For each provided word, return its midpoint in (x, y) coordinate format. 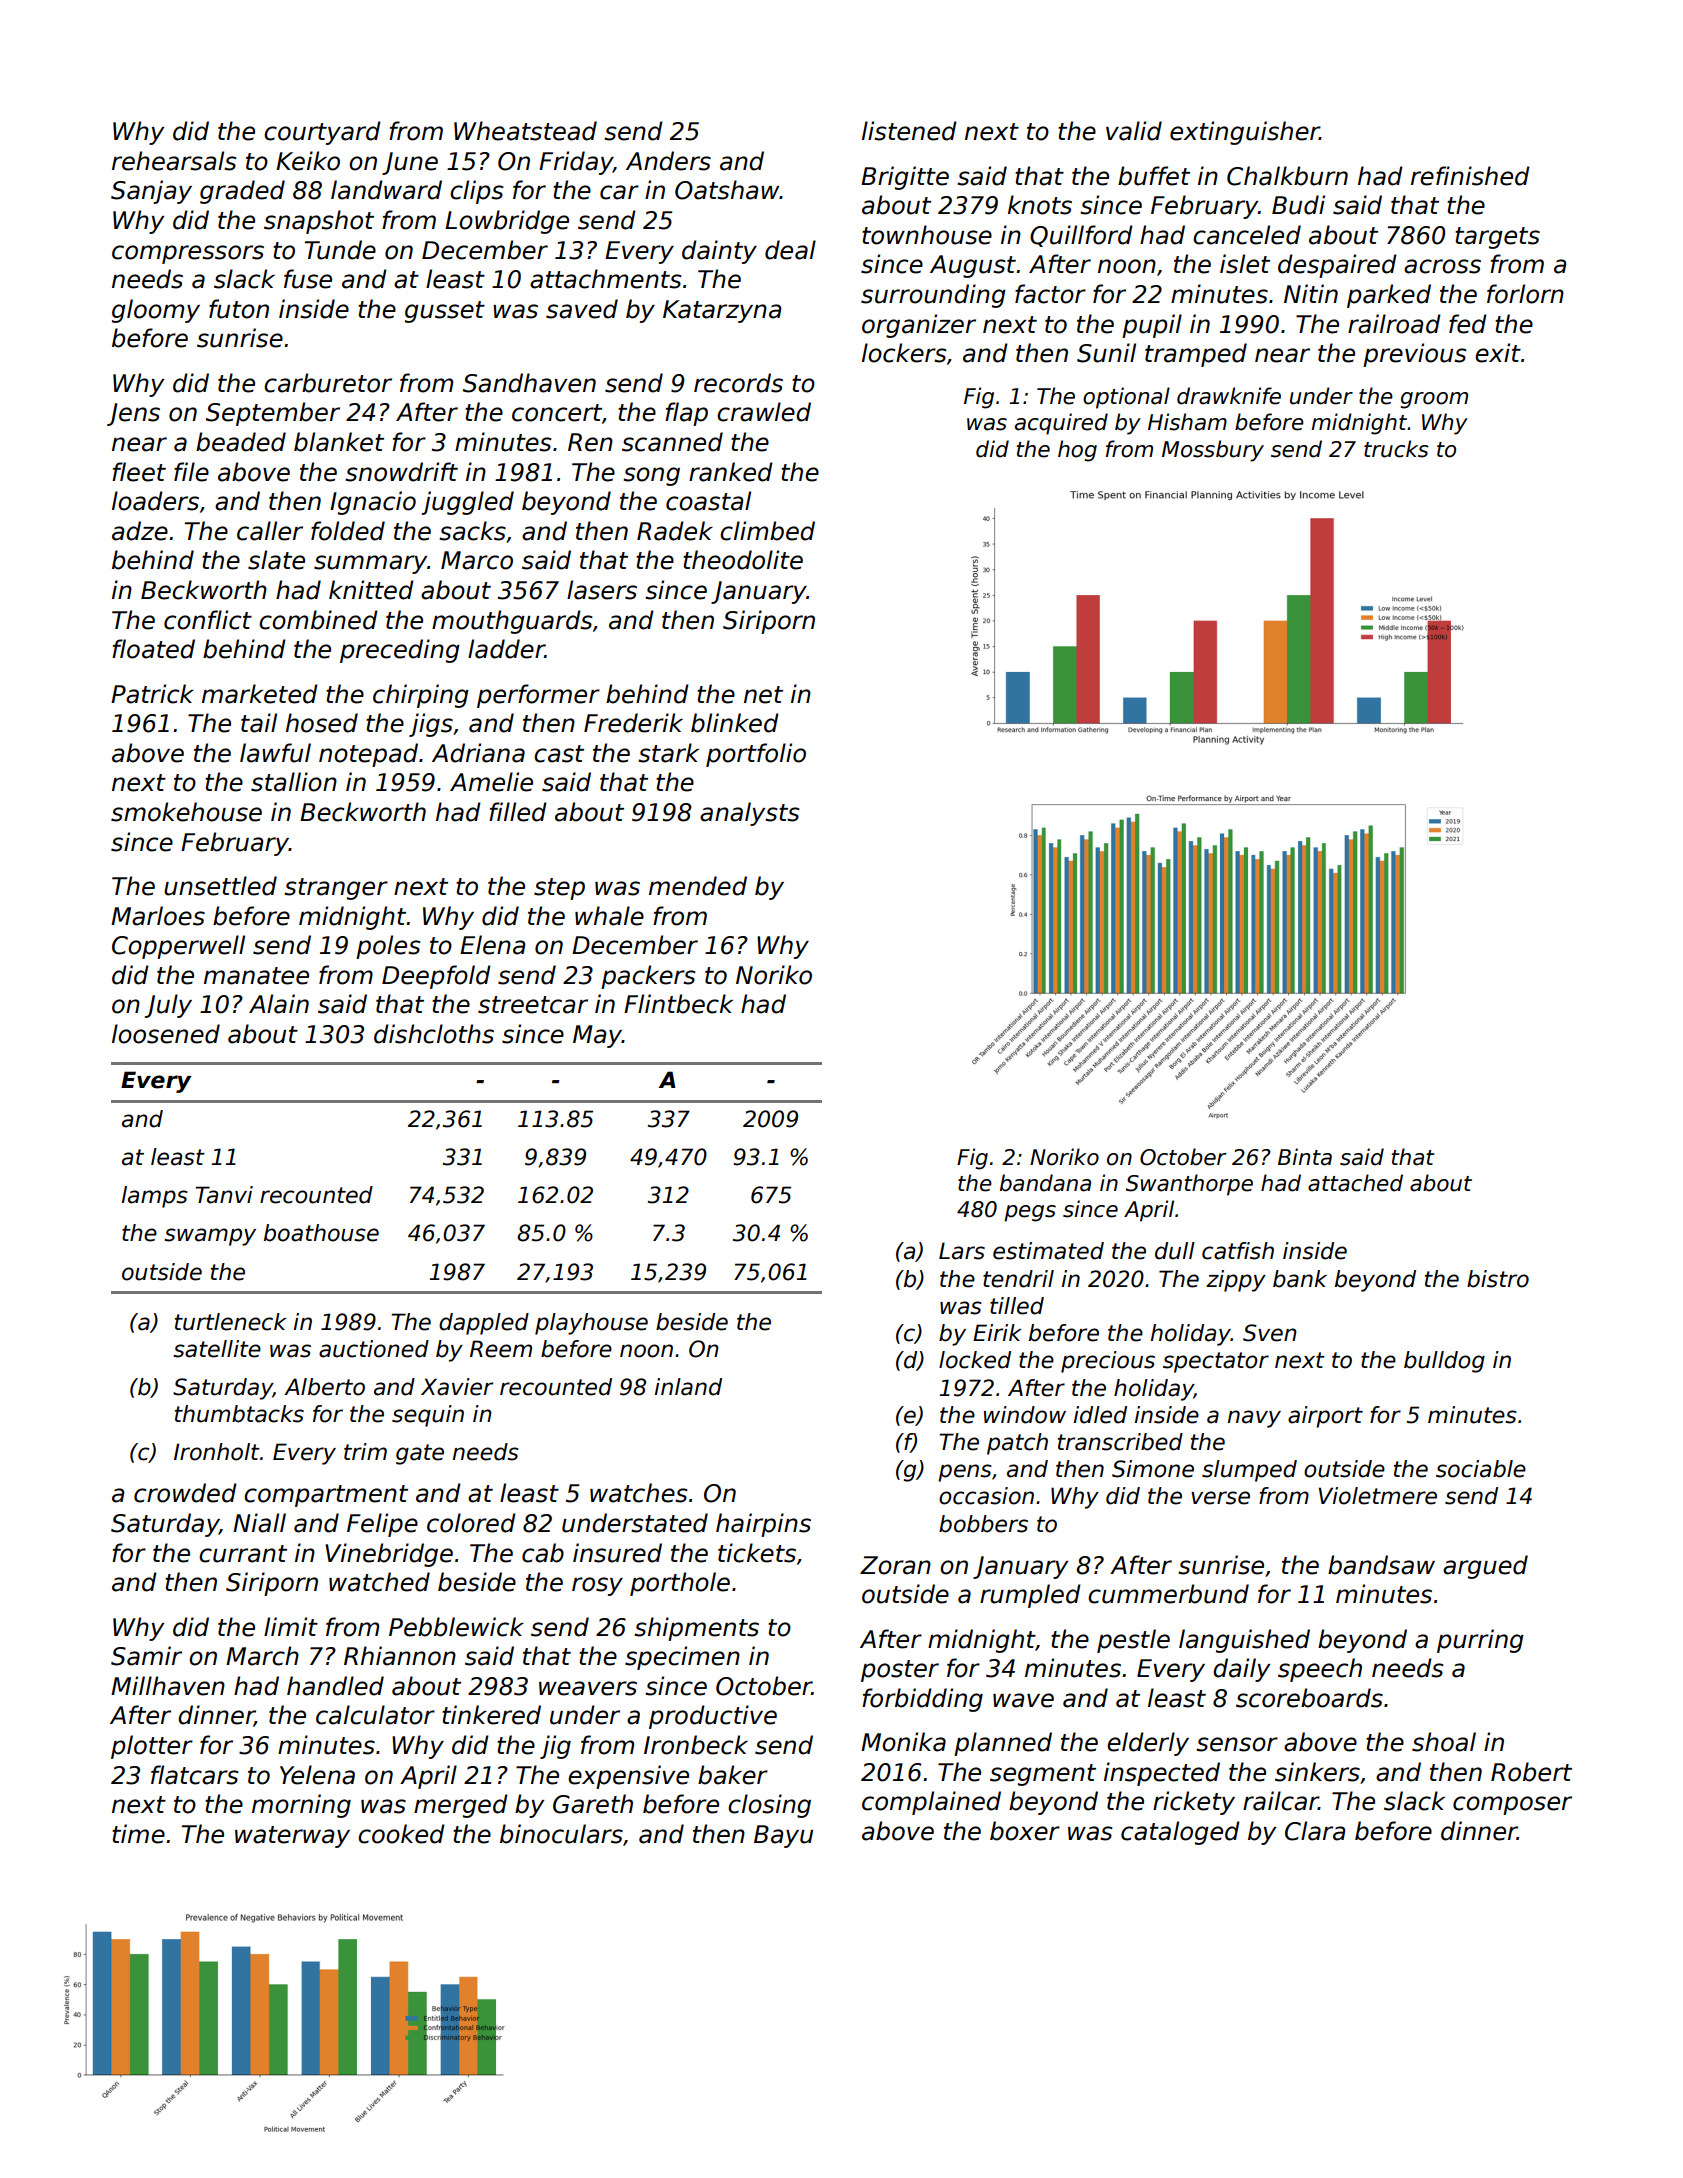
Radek (675, 531)
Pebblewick (456, 1627)
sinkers (1317, 1772)
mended (698, 886)
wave (1023, 1700)
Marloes (158, 916)
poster (900, 1671)
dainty (719, 252)
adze (140, 531)
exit (1498, 353)
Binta (1305, 1157)
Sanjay (151, 192)
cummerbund (1168, 1594)
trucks (1396, 449)
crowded (185, 1493)
